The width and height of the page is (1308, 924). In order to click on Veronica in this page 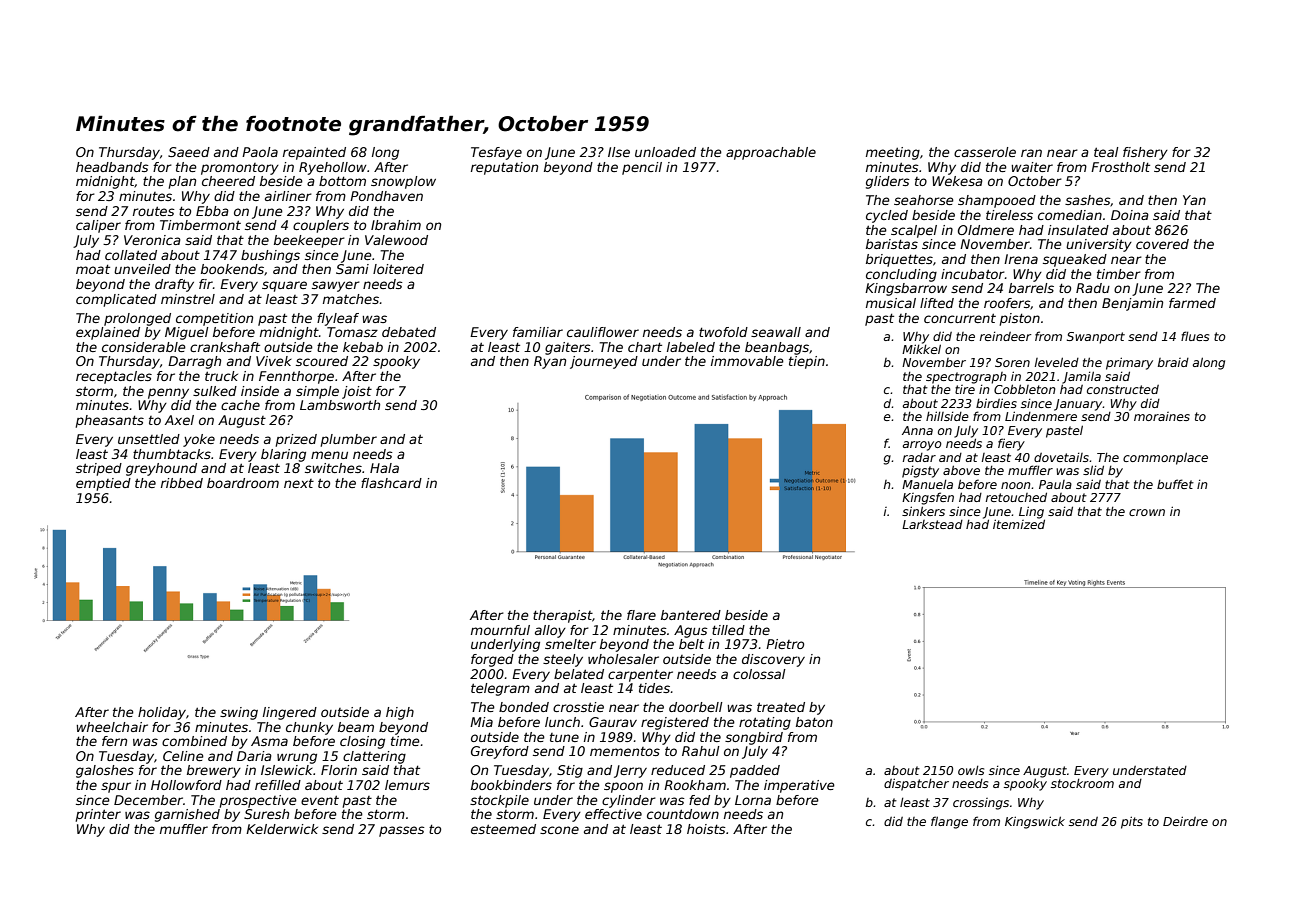, I will do `click(152, 240)`.
